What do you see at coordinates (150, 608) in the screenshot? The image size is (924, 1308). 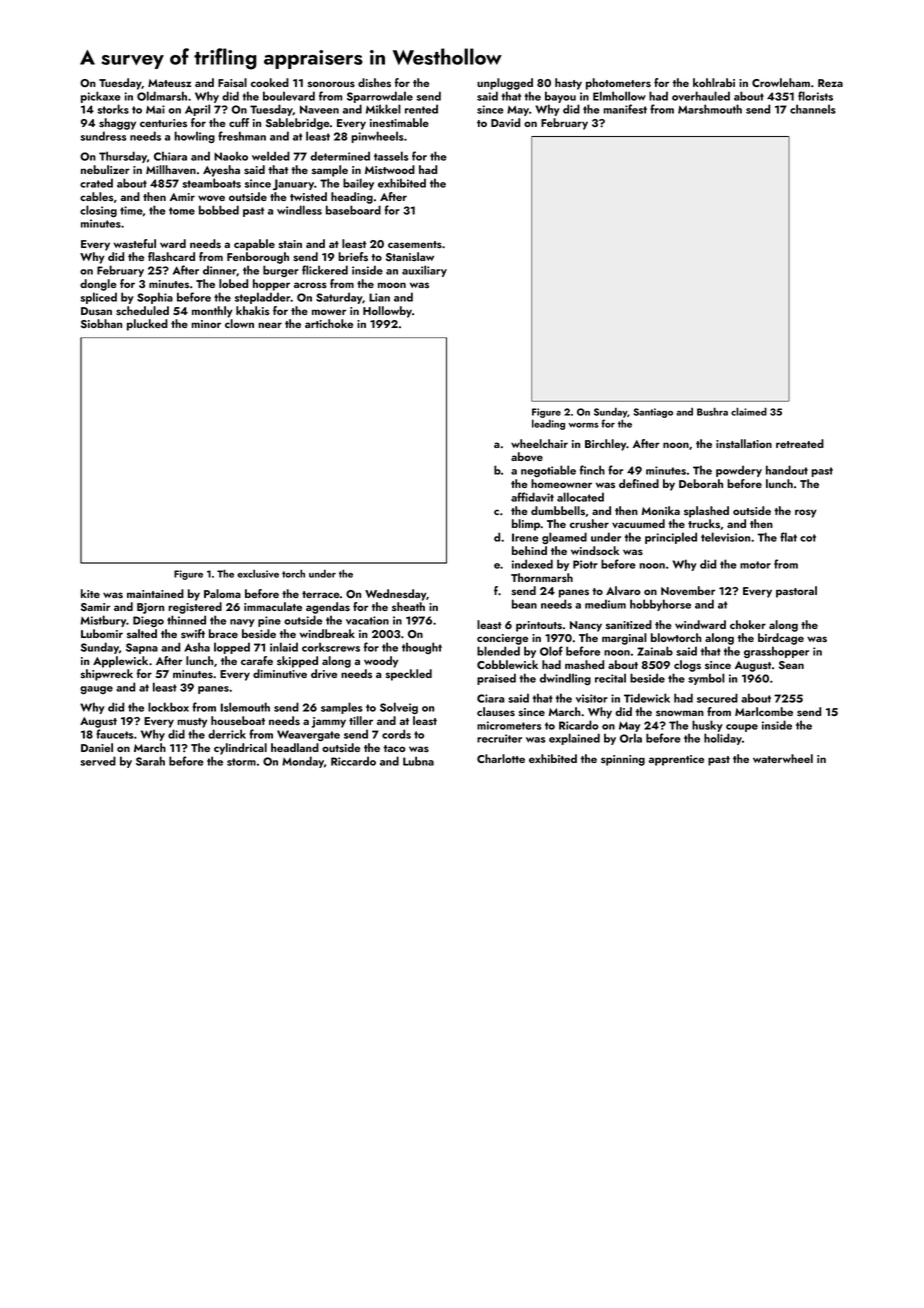 I see `Bjorn` at bounding box center [150, 608].
